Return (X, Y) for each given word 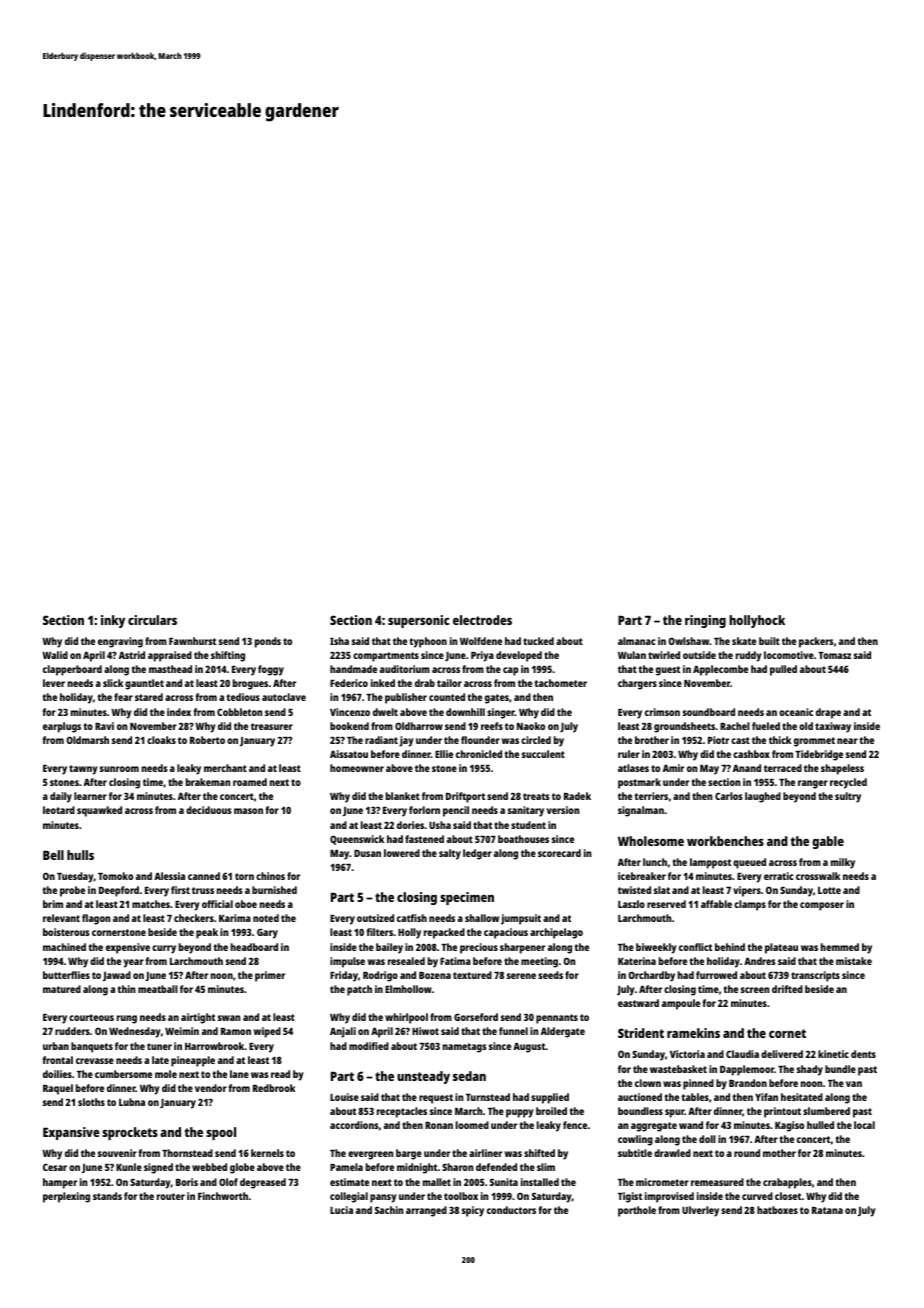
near (847, 741)
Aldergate (563, 1032)
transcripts (815, 976)
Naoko (531, 726)
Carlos (729, 796)
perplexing (66, 1197)
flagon (96, 919)
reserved (666, 904)
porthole (637, 1211)
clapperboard (72, 670)
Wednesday (135, 1032)
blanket (403, 796)
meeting (539, 962)
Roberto (207, 740)
